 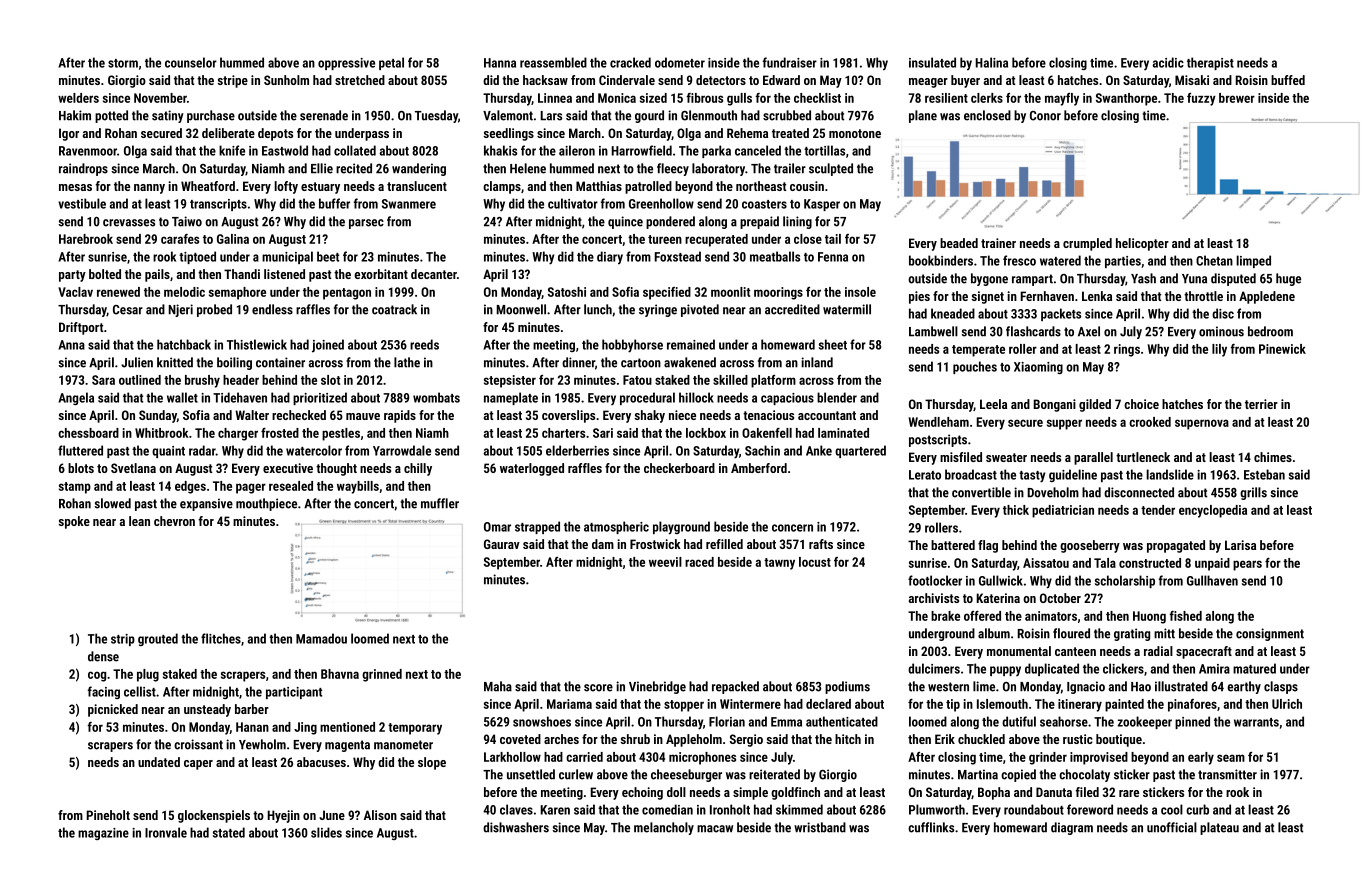 What do you see at coordinates (1256, 722) in the page?
I see `warrants` at bounding box center [1256, 722].
